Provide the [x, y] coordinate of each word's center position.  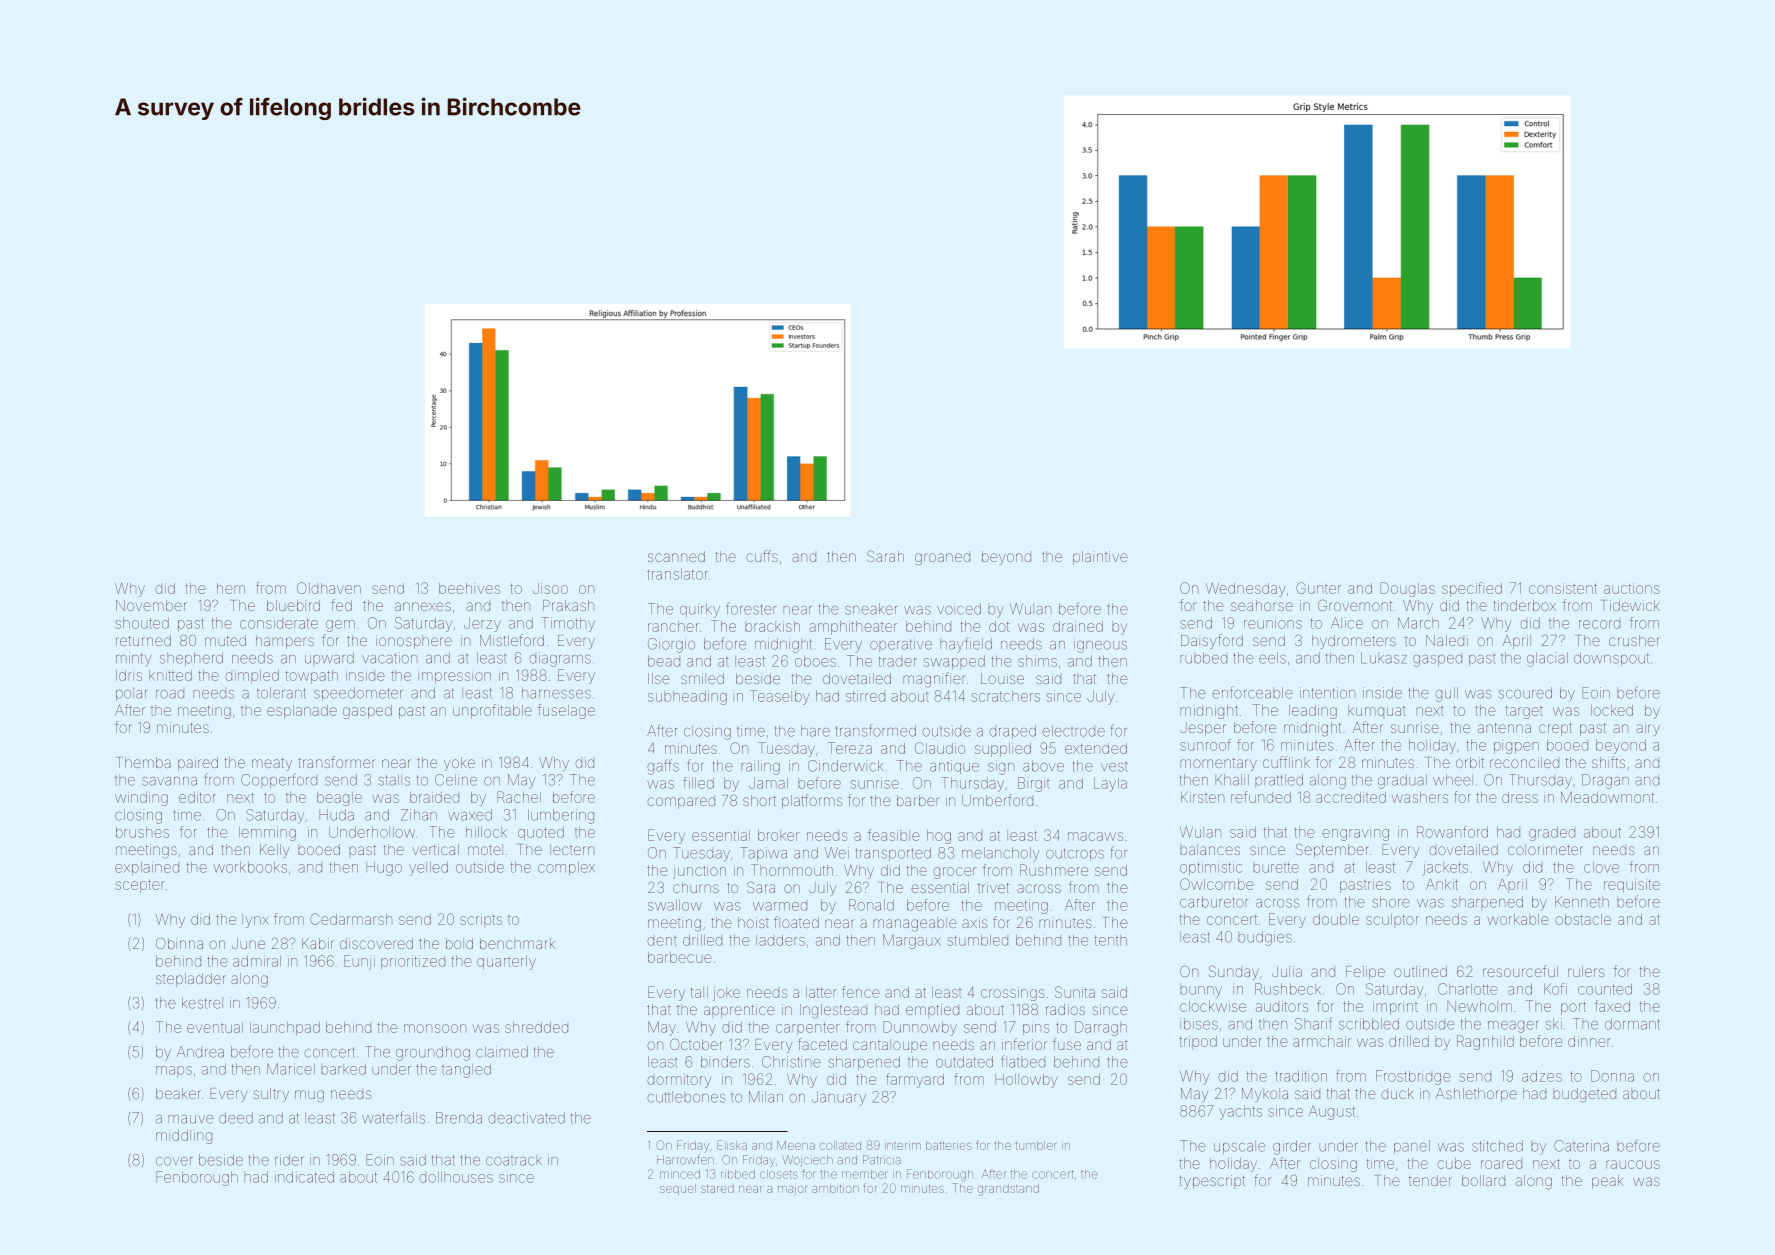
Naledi [1447, 640]
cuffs [762, 556]
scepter [140, 886]
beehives [469, 588]
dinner [1589, 1041]
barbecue [679, 957]
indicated [304, 1177]
